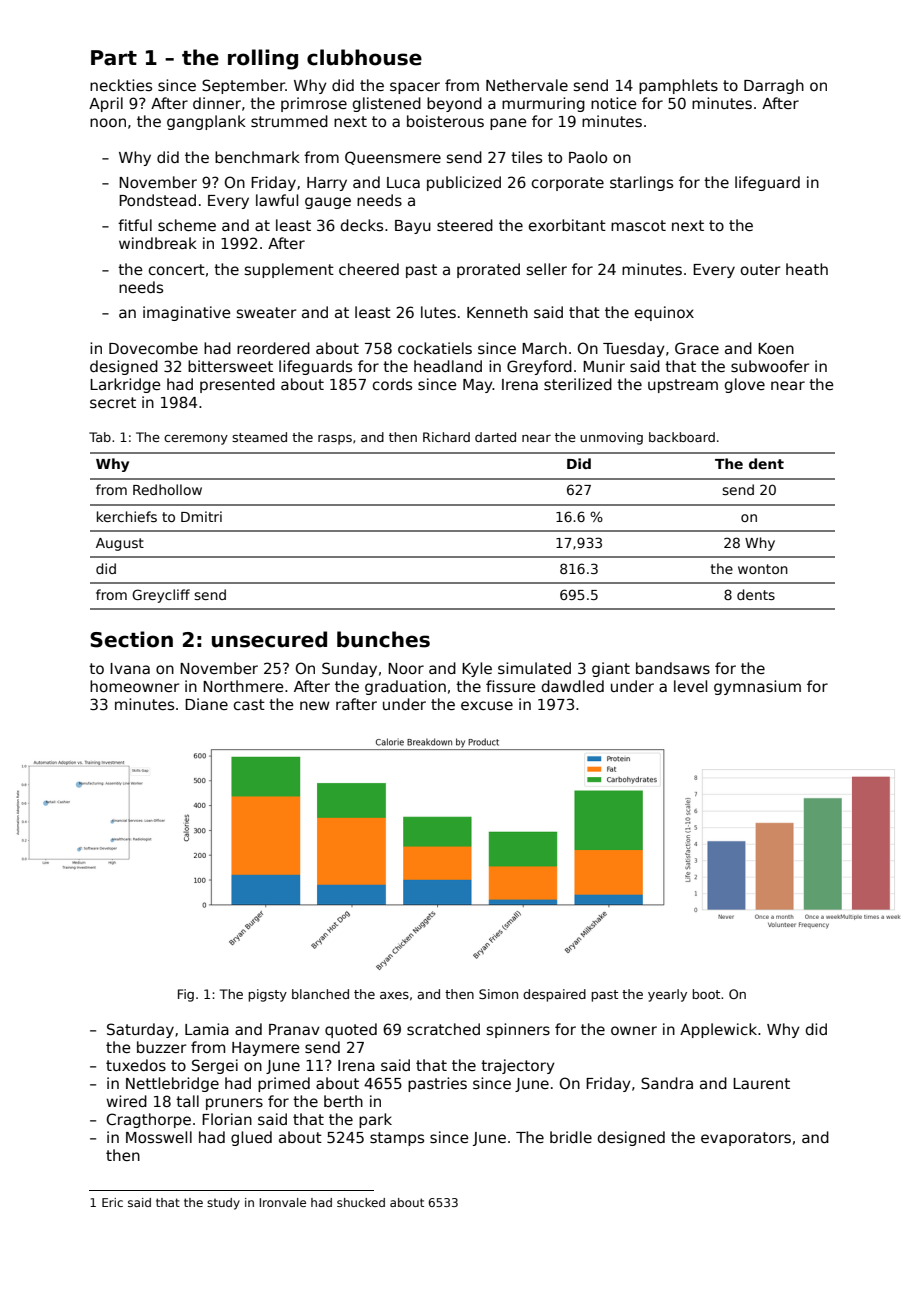 The image size is (924, 1308). What do you see at coordinates (161, 1047) in the document?
I see `buzzer` at bounding box center [161, 1047].
